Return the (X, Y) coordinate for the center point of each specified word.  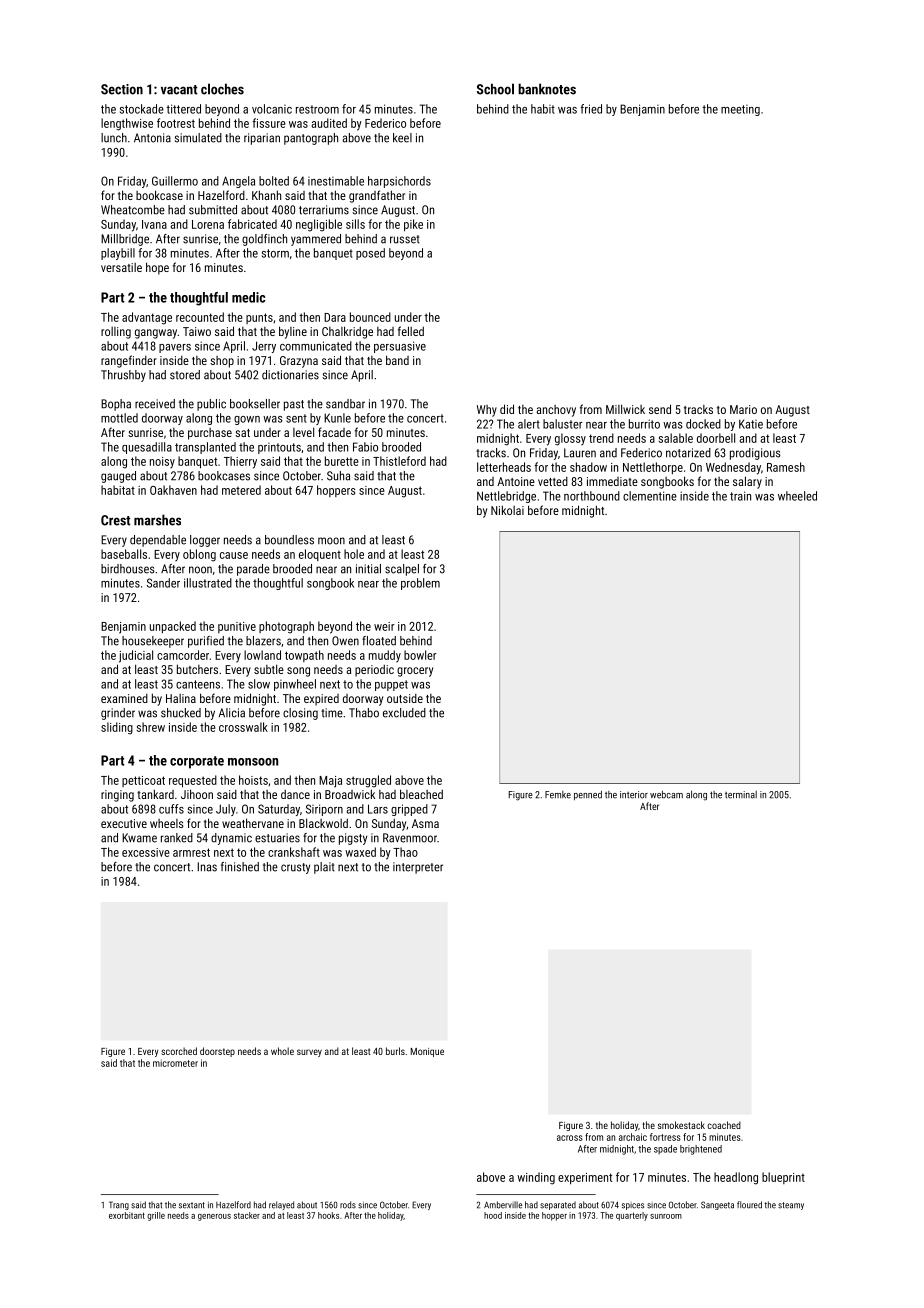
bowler (420, 655)
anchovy (556, 411)
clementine (650, 496)
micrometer (175, 1063)
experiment (585, 1179)
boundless (289, 540)
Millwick (625, 409)
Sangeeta (717, 1205)
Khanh (266, 195)
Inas (207, 867)
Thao (405, 852)
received (155, 404)
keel (402, 138)
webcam (666, 795)
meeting (740, 110)
